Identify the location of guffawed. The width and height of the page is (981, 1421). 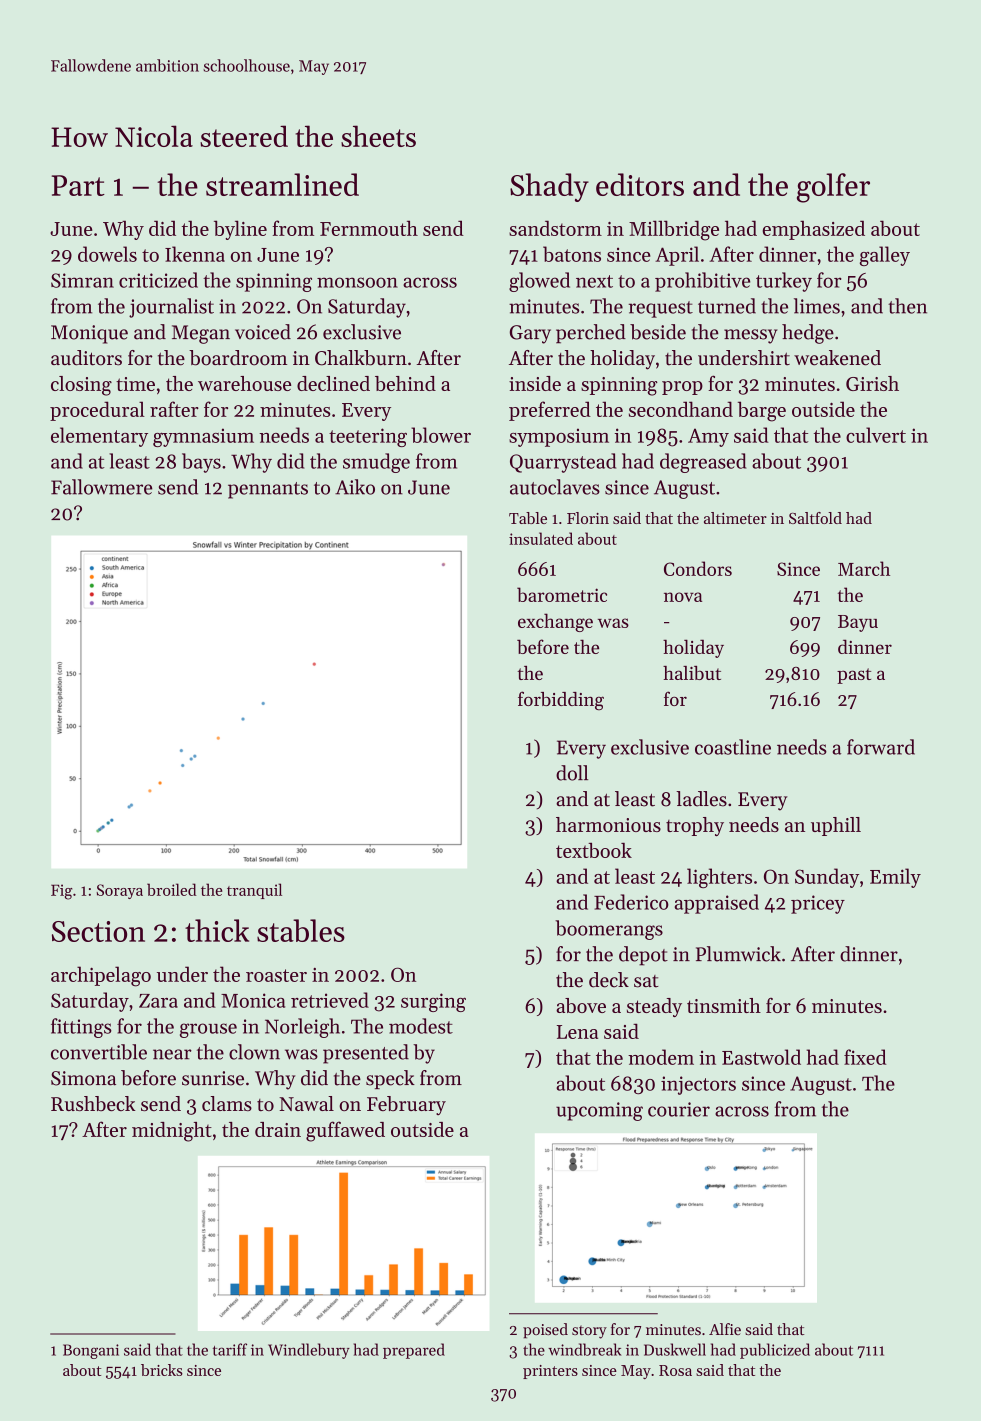
(345, 1131).
